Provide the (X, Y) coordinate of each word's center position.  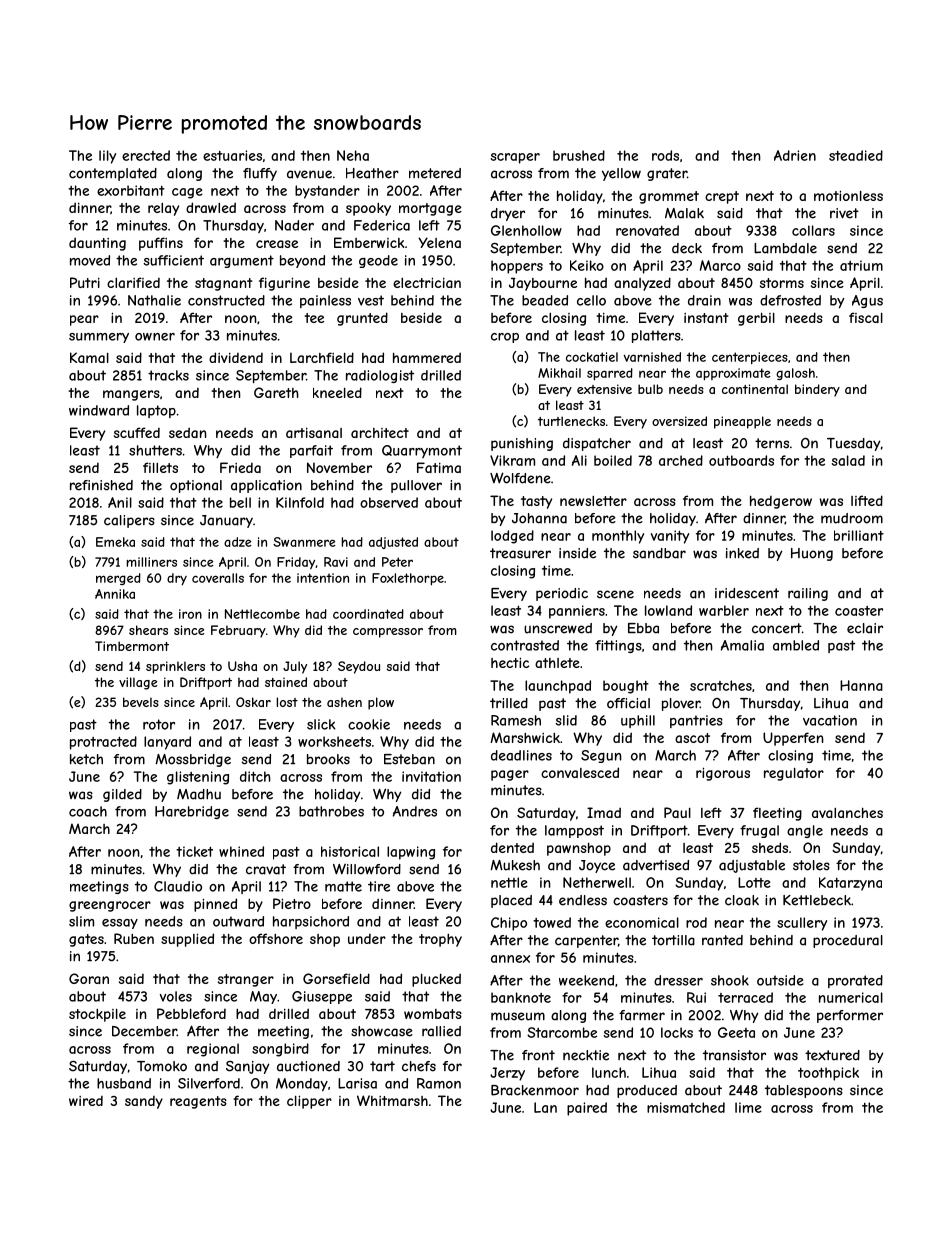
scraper (515, 158)
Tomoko (162, 1066)
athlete (557, 663)
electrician (427, 282)
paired (587, 1109)
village (138, 683)
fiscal (866, 317)
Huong (812, 554)
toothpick (828, 1074)
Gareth (276, 392)
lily (107, 157)
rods (665, 155)
